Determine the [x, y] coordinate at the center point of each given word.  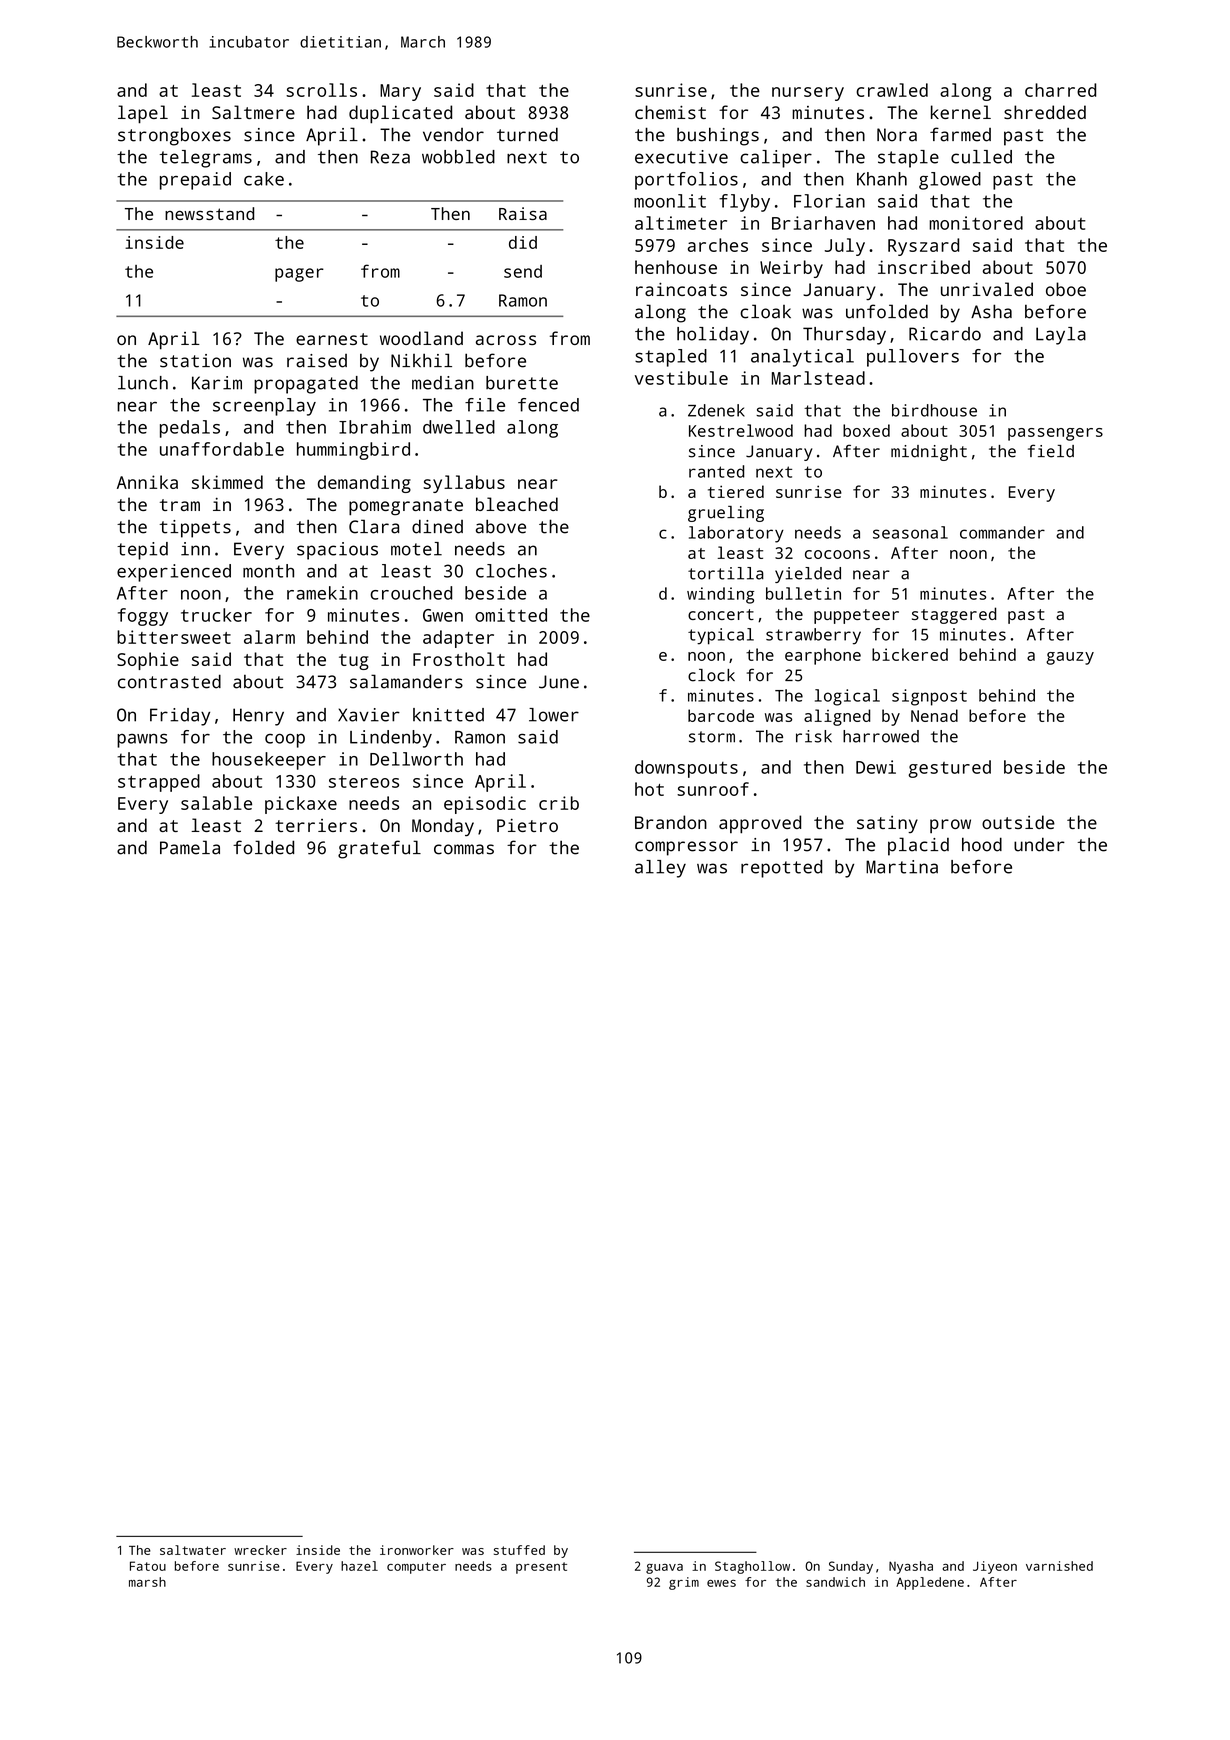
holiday [713, 336]
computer [416, 1568]
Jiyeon [995, 1567]
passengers [1055, 434]
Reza [390, 157]
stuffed [519, 1550]
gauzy [1070, 658]
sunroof [713, 789]
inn [195, 549]
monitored [976, 223]
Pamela [190, 847]
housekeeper [269, 761]
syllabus [464, 484]
